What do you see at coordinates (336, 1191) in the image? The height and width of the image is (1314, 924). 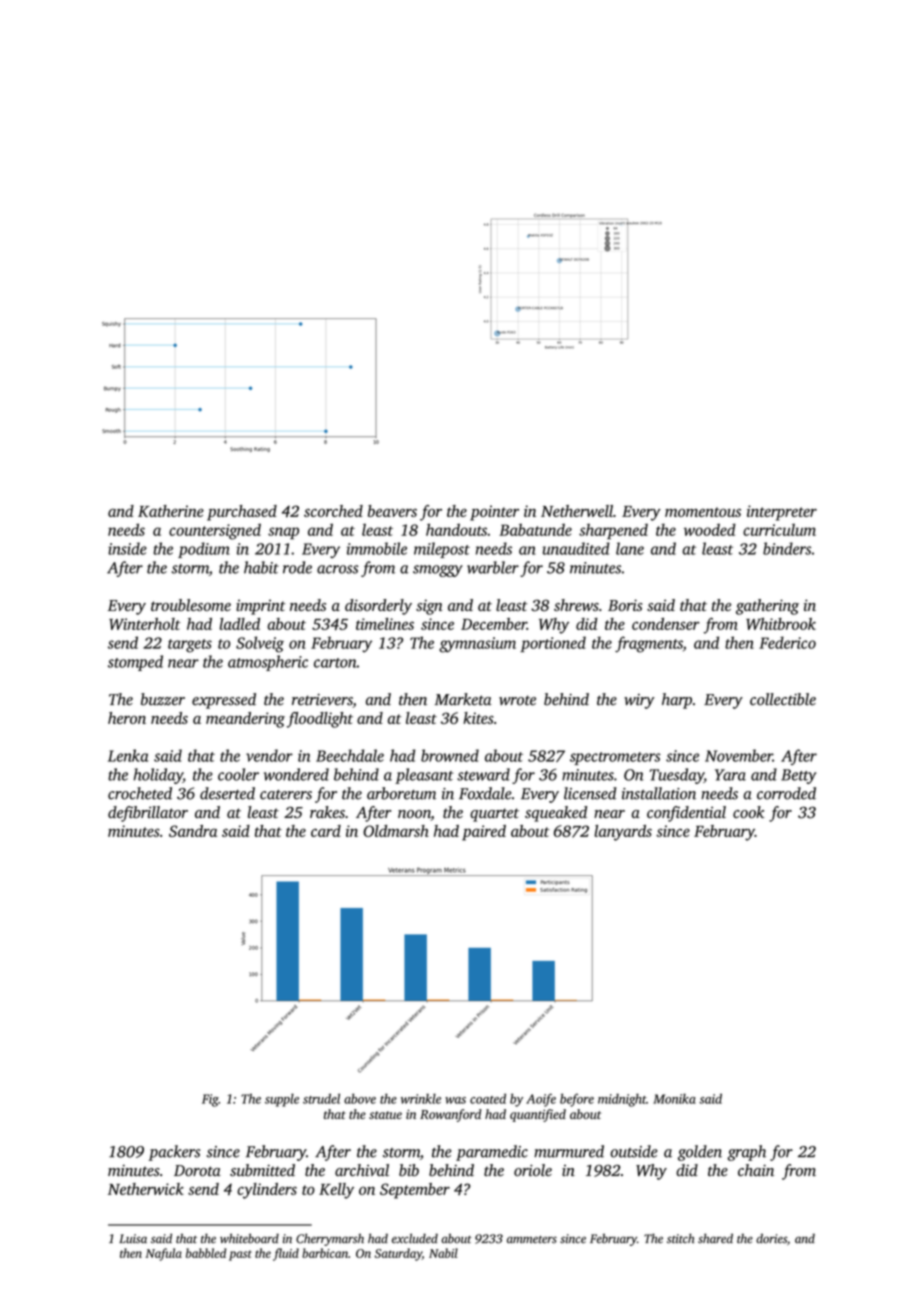 I see `Kelly` at bounding box center [336, 1191].
